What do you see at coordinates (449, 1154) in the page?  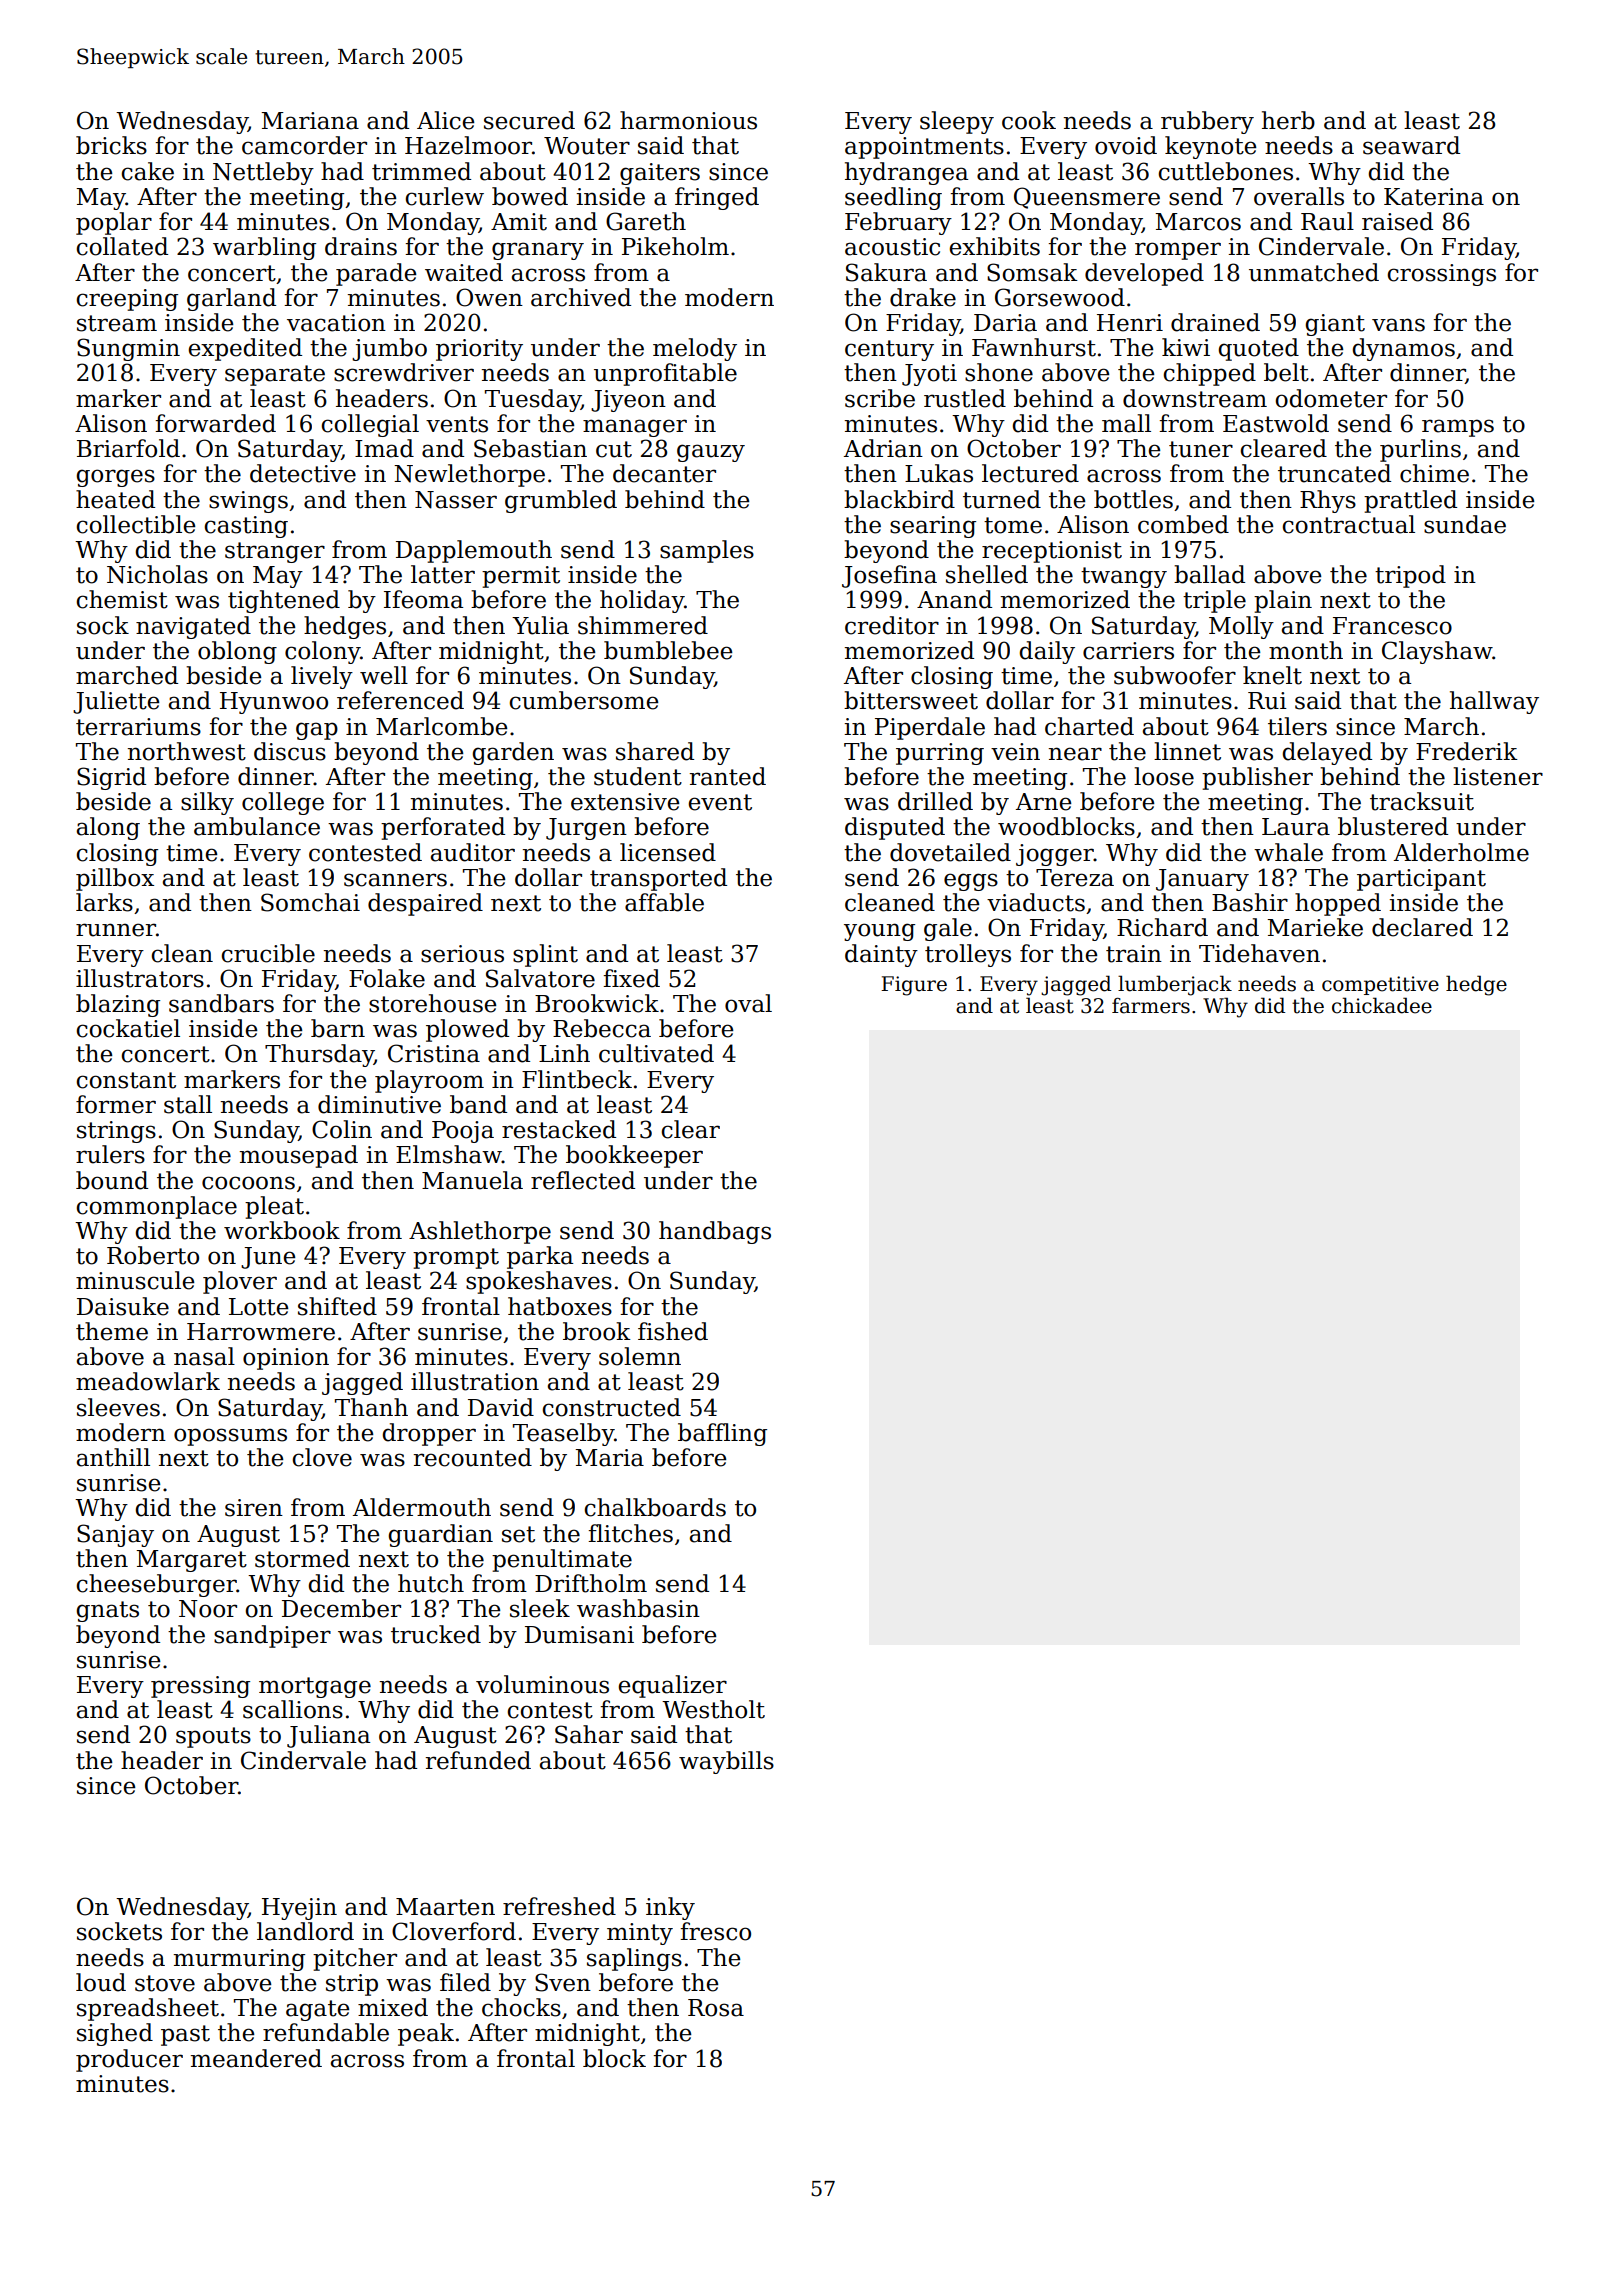 I see `Elmshaw` at bounding box center [449, 1154].
